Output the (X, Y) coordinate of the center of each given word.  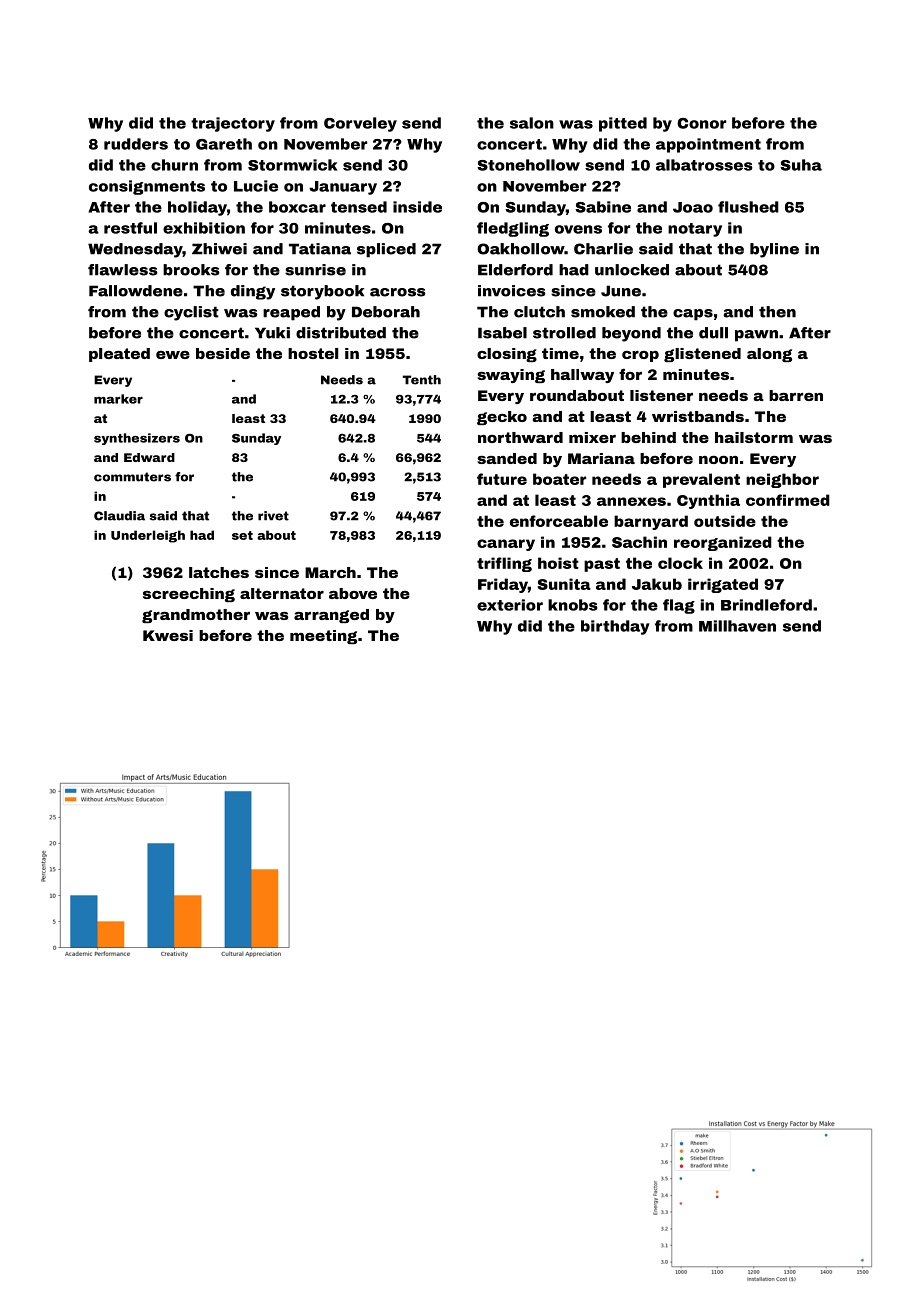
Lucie (256, 186)
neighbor (782, 480)
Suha (801, 165)
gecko (502, 418)
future (502, 479)
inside (417, 207)
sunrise (315, 270)
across (398, 292)
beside (223, 353)
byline (774, 250)
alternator (282, 593)
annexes (631, 501)
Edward (149, 457)
